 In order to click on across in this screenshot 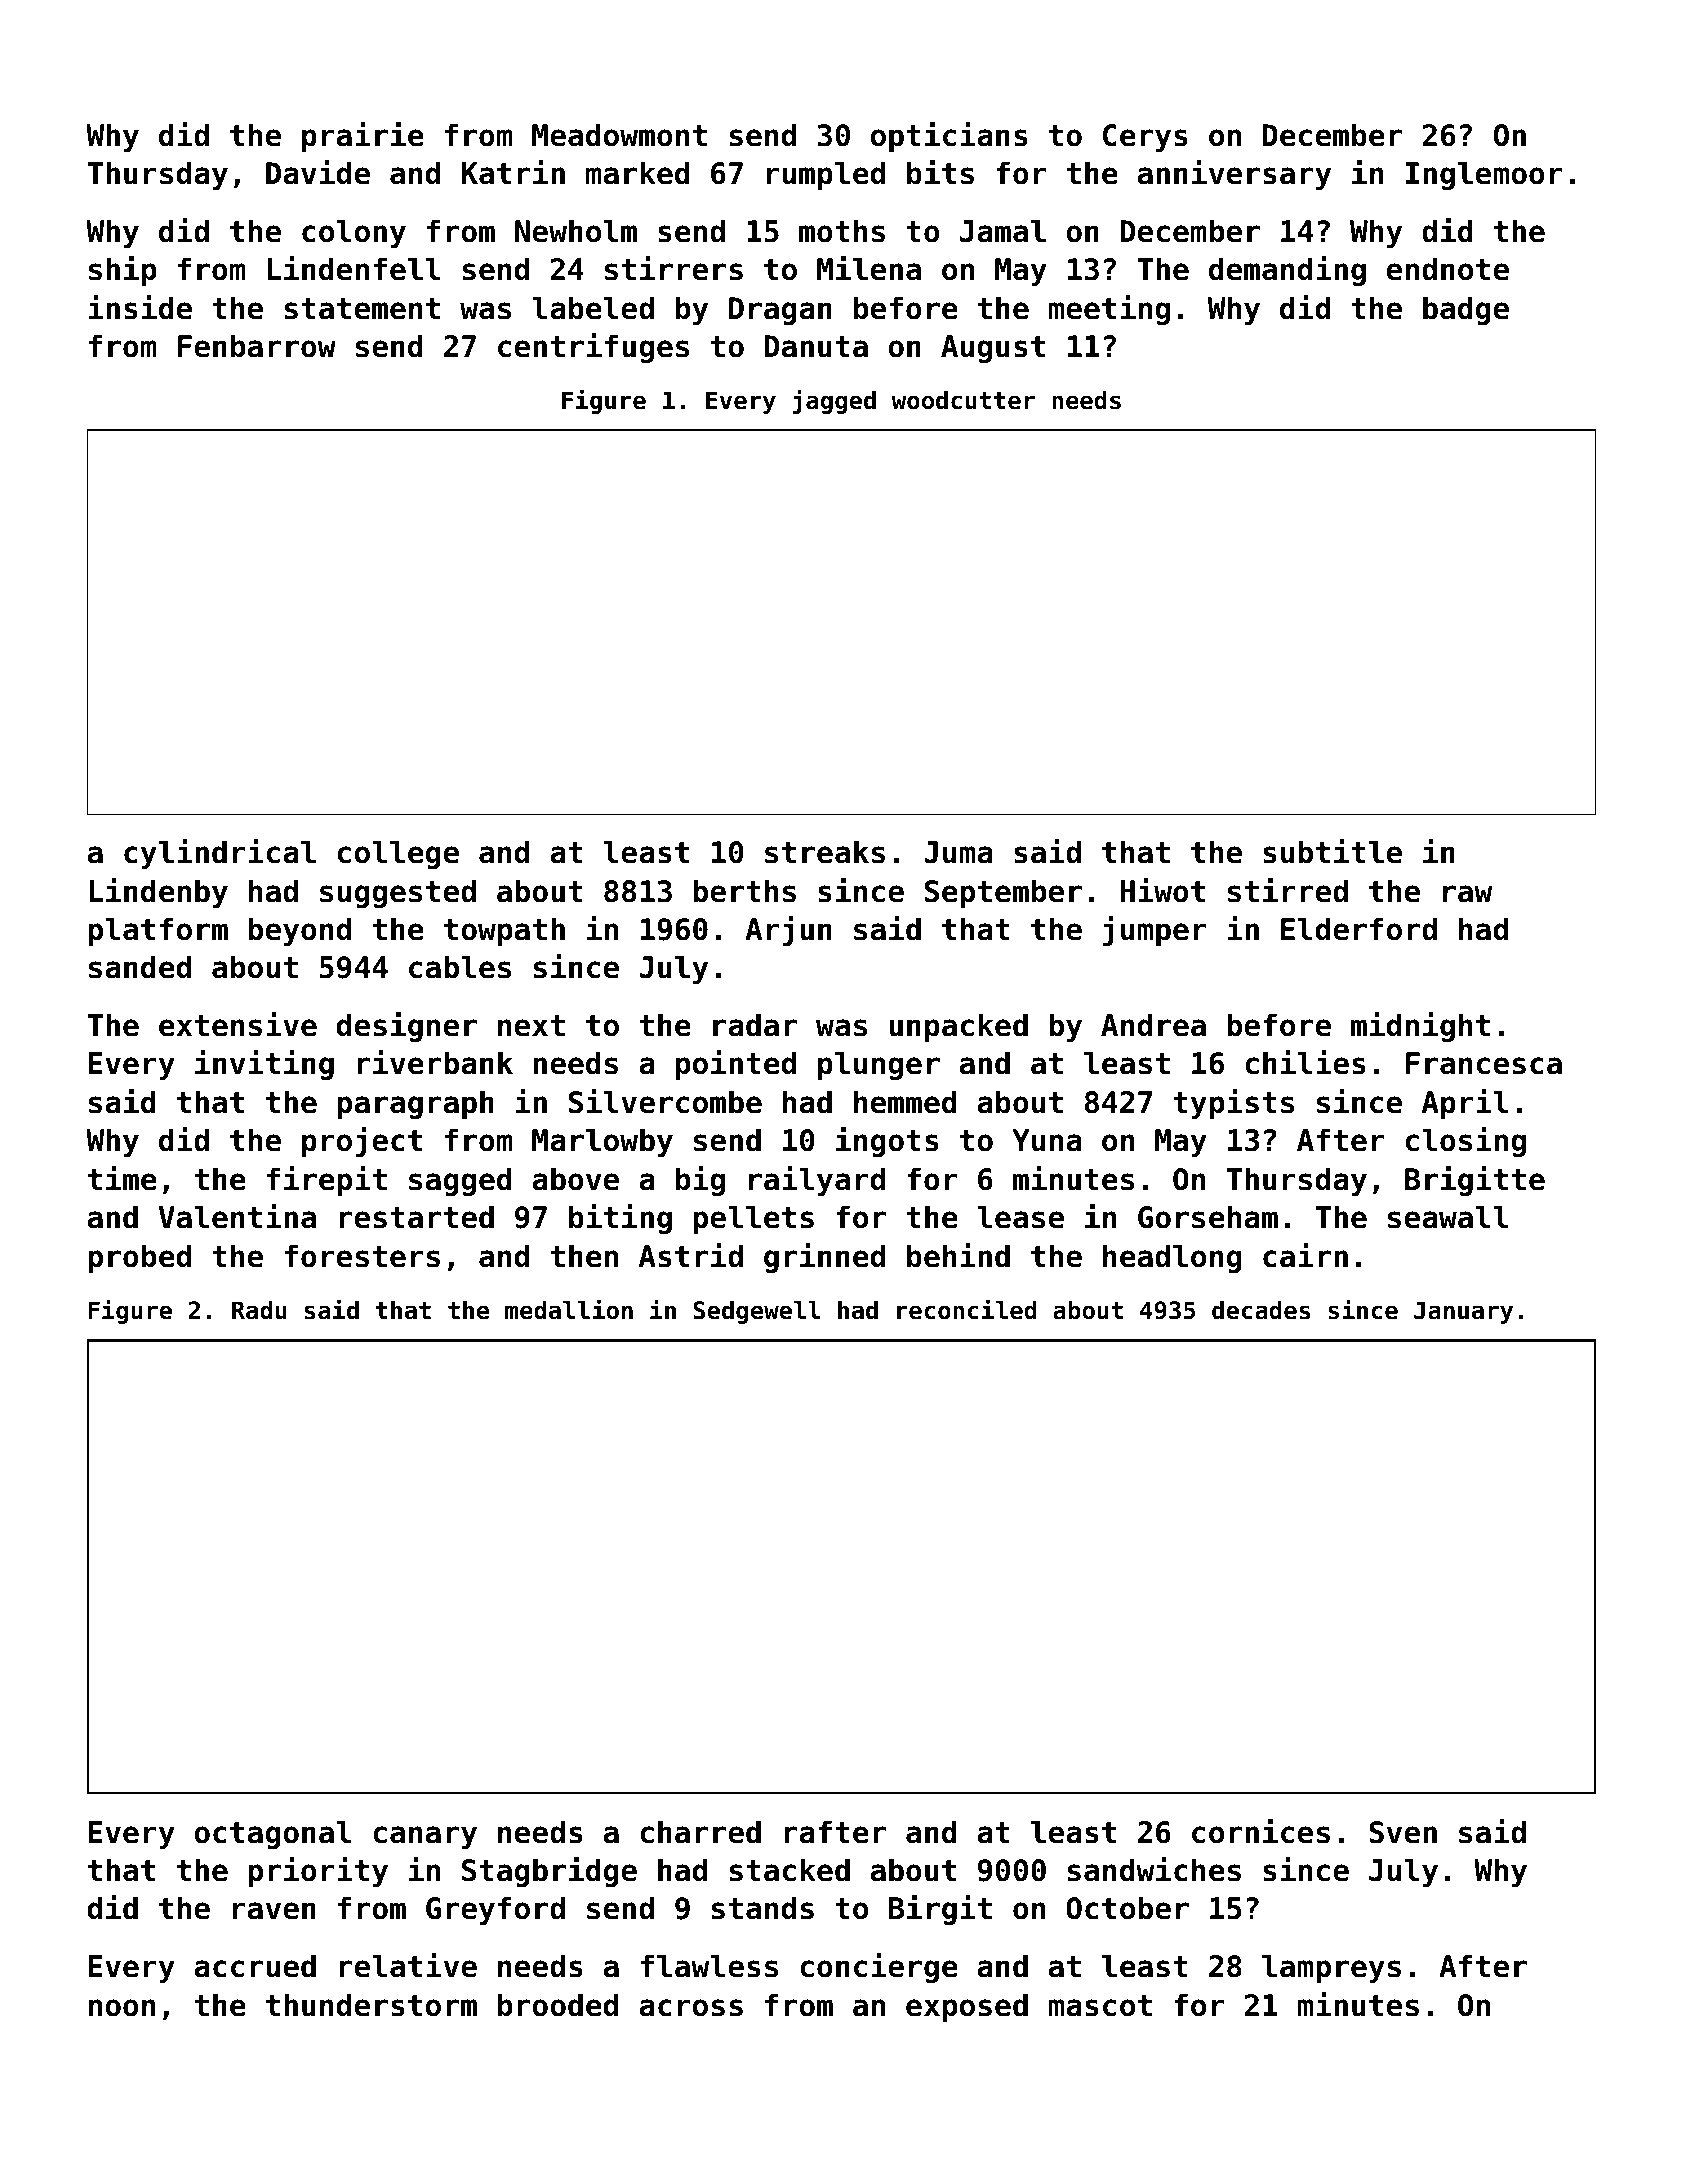, I will do `click(691, 2008)`.
